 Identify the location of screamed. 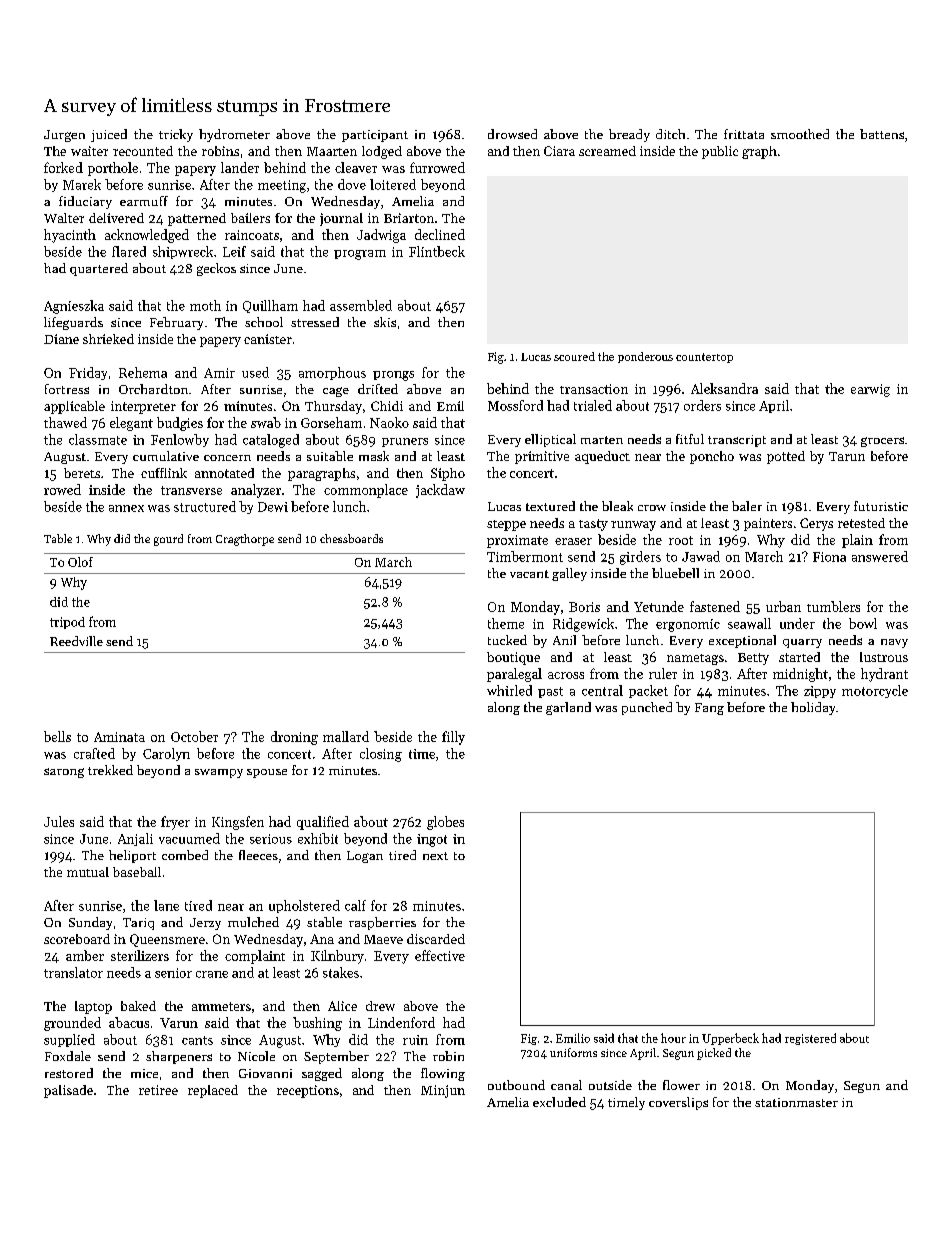
(607, 151).
